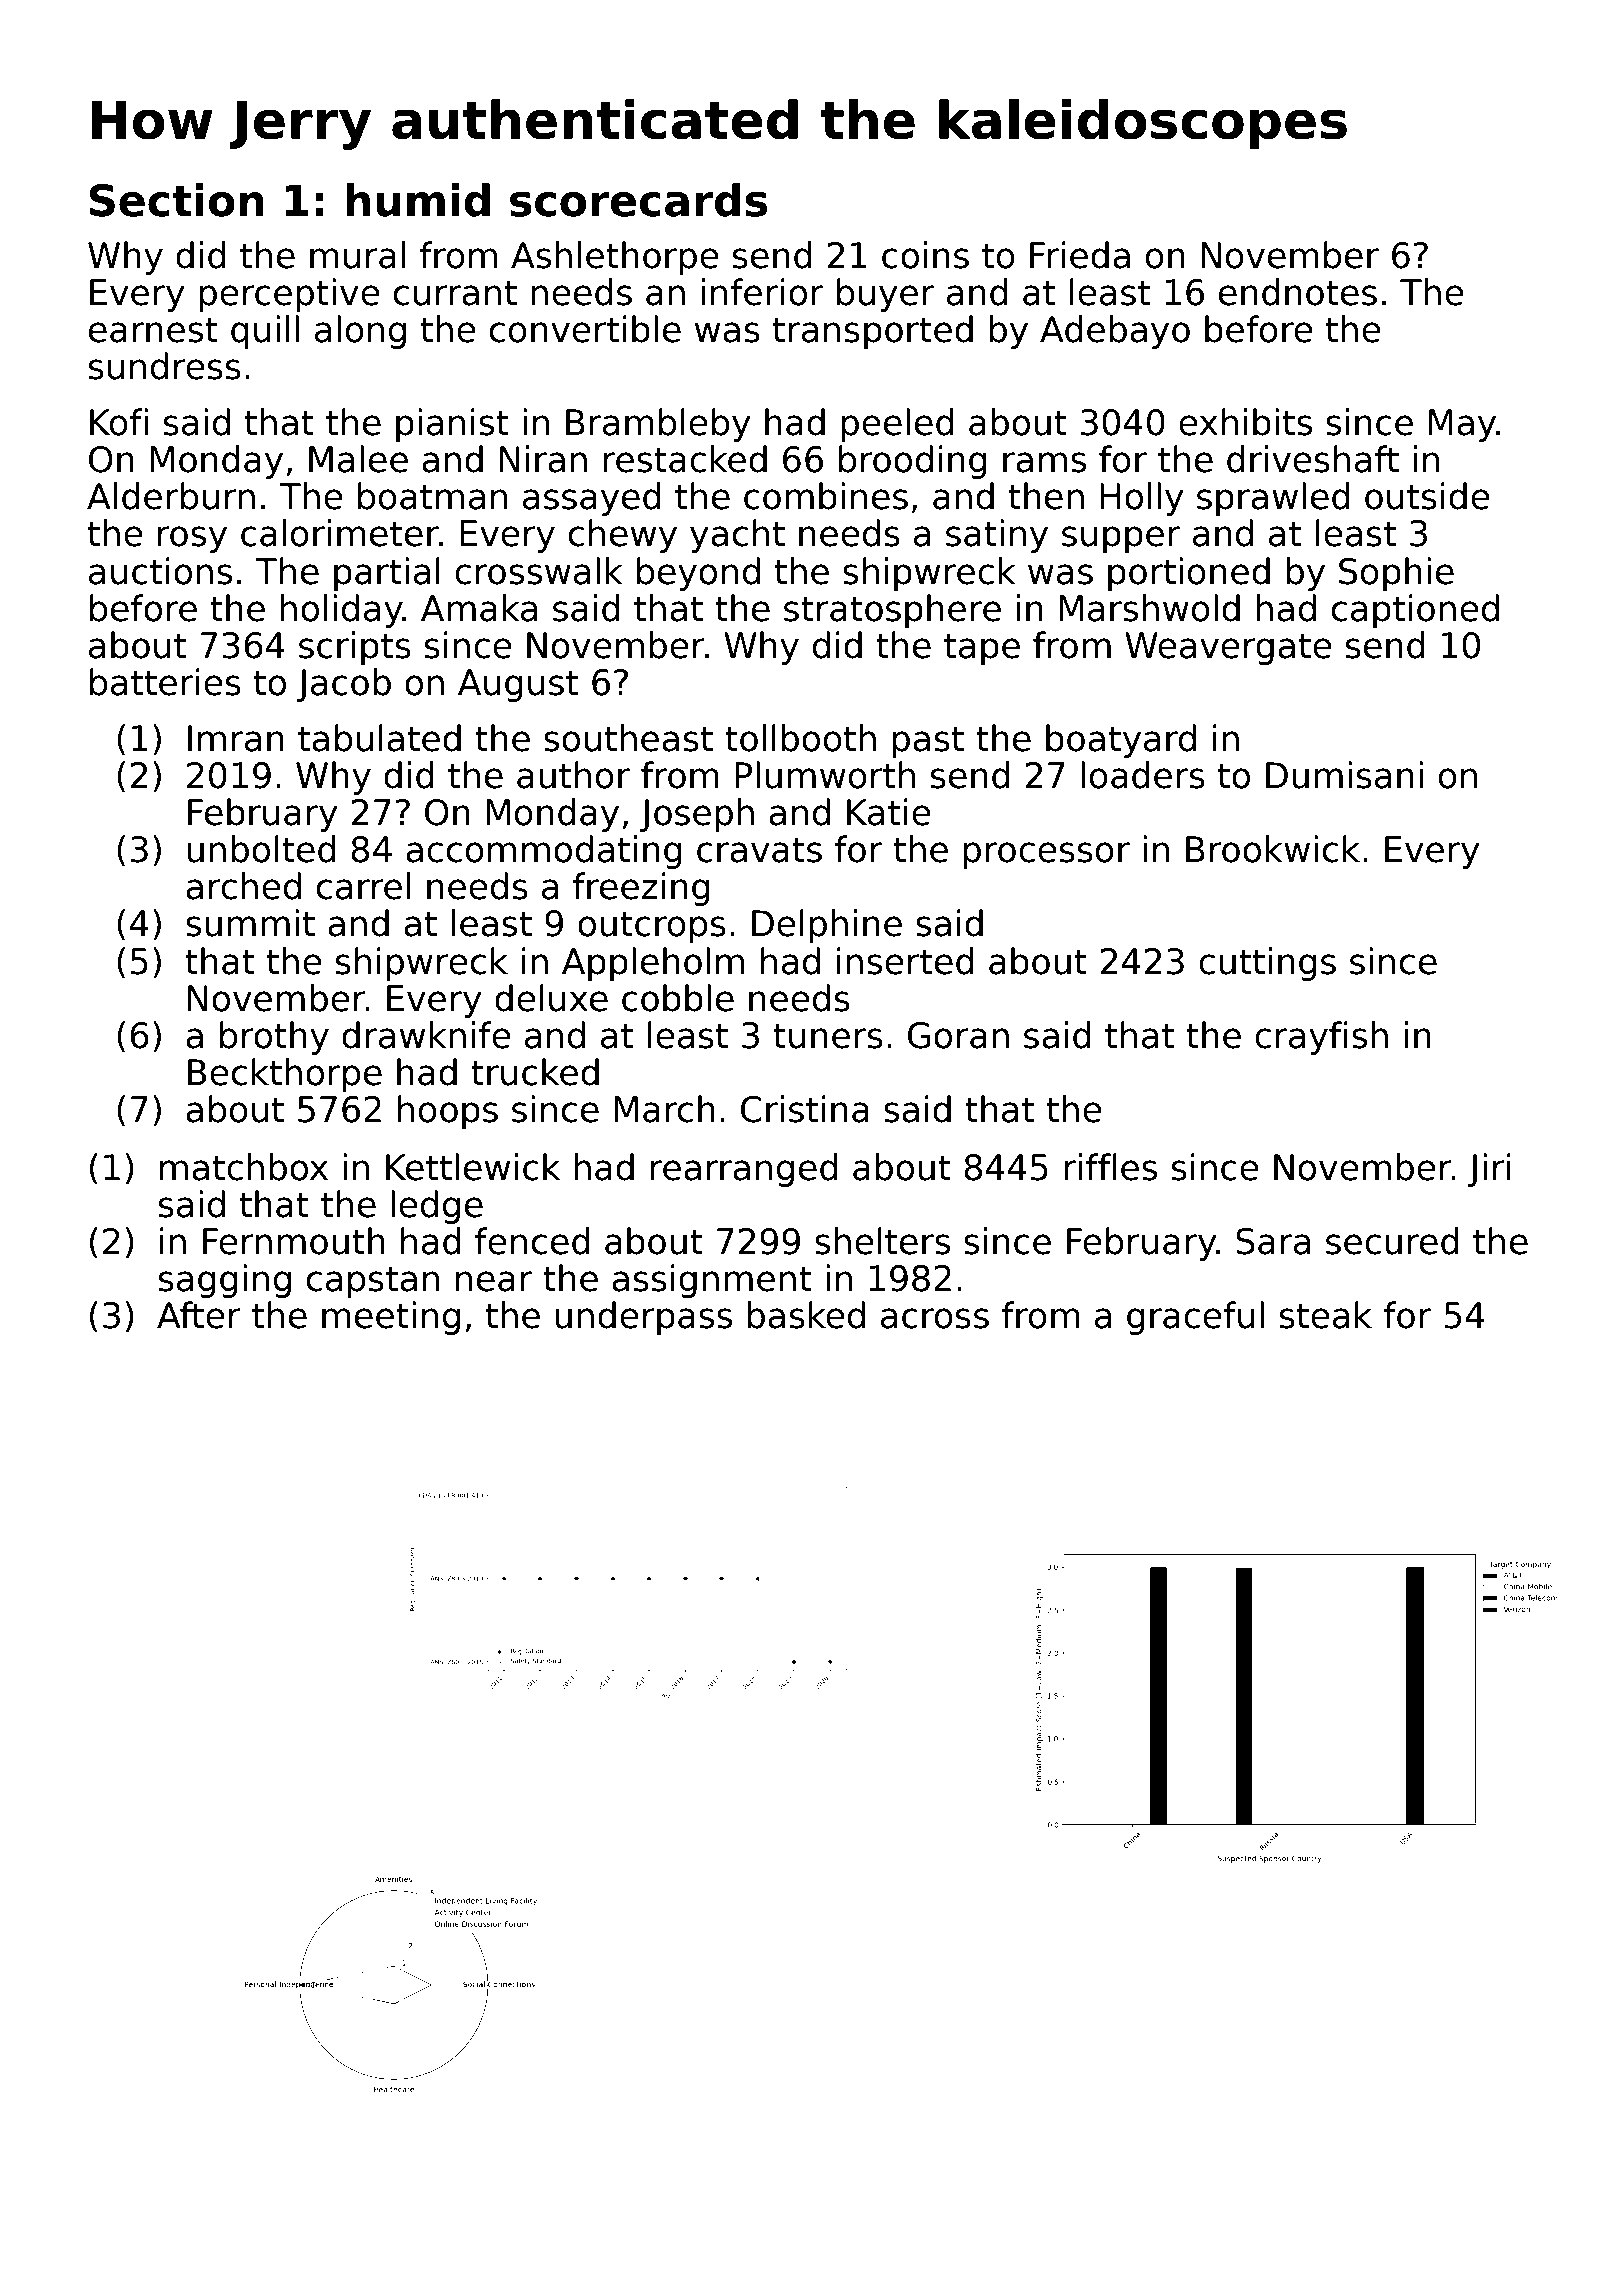  I want to click on Katie, so click(889, 812).
